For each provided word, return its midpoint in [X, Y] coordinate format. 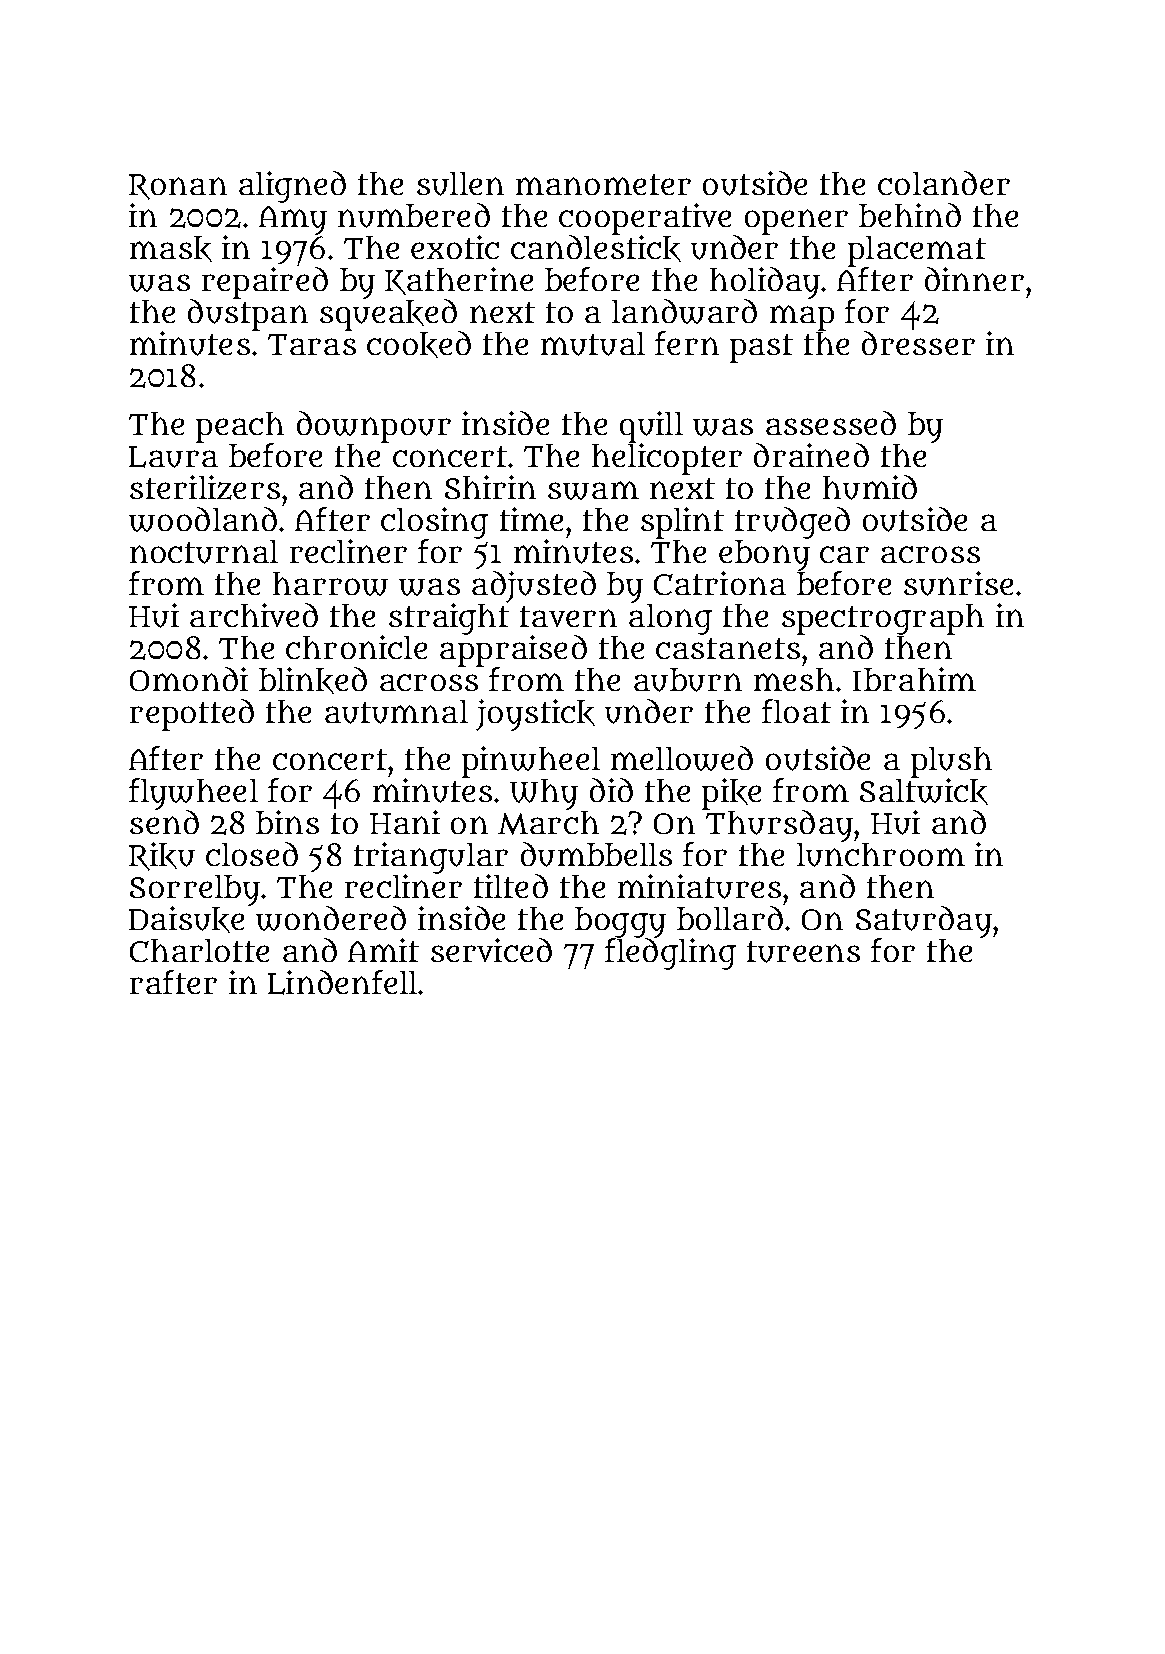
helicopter [667, 459]
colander [944, 183]
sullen [460, 184]
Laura [173, 457]
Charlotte [199, 950]
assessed [831, 423]
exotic [455, 247]
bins [287, 822]
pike [731, 794]
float [796, 711]
